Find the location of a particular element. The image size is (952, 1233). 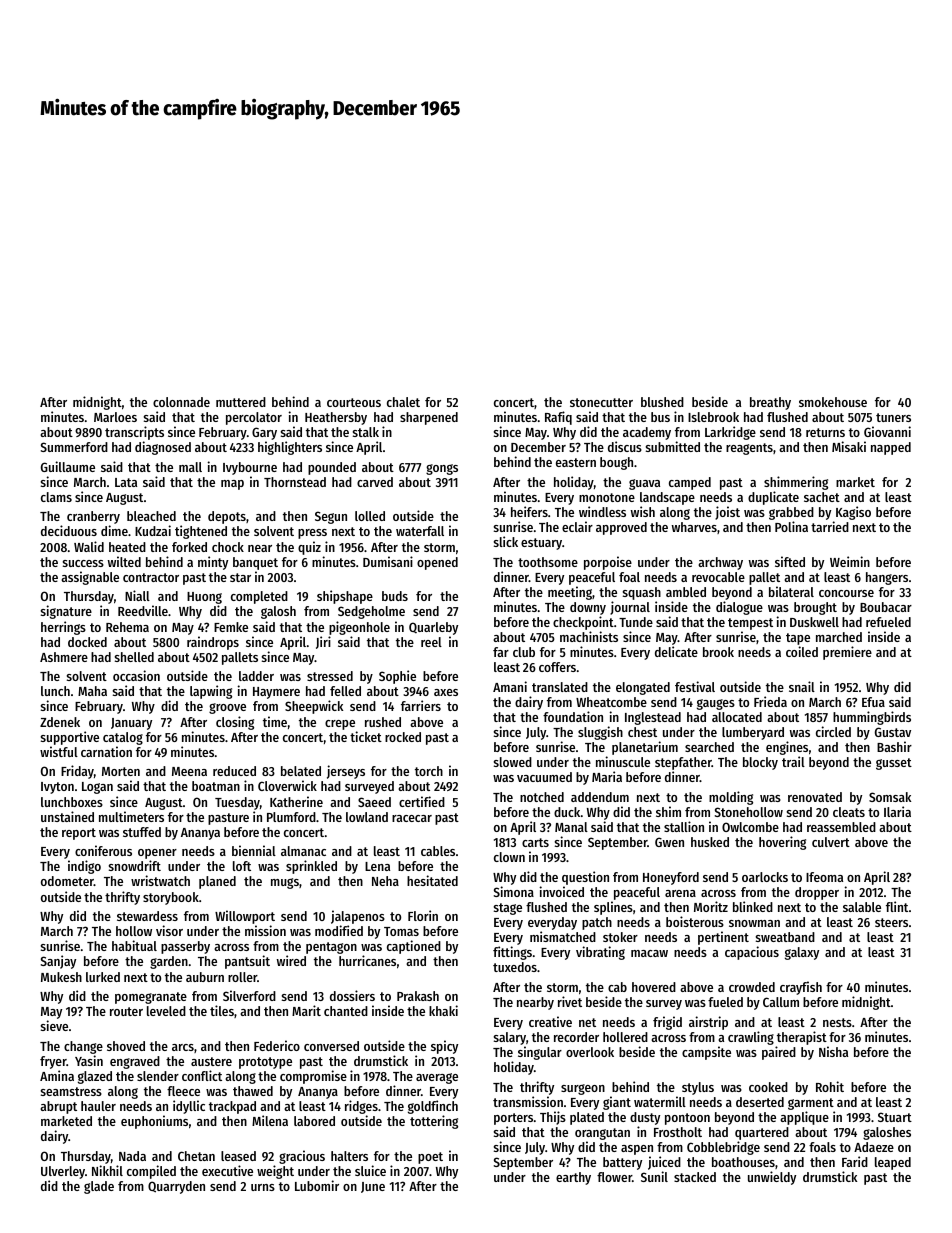

Summerford is located at coordinates (74, 447).
